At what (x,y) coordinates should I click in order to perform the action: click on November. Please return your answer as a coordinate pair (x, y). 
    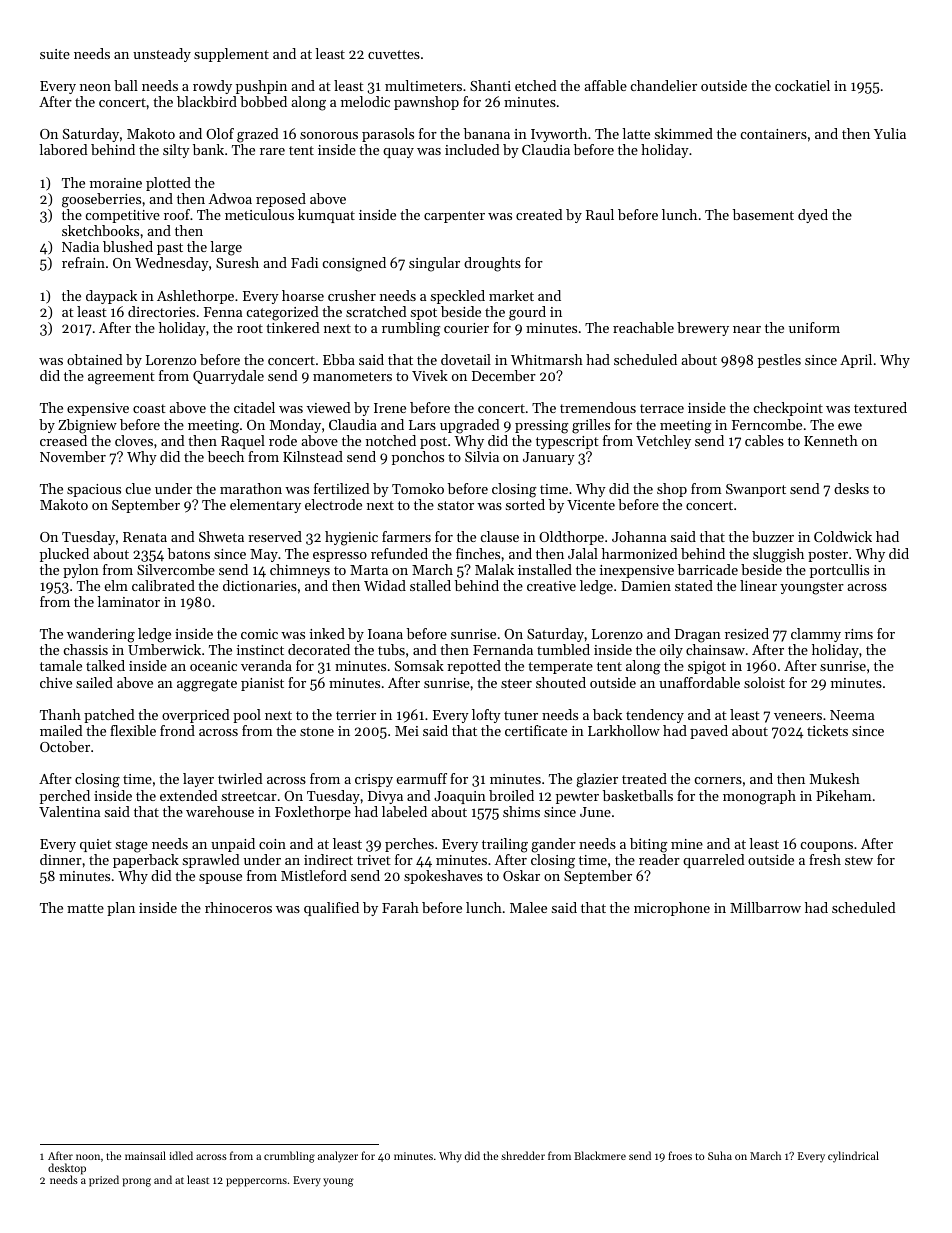
    Looking at the image, I should click on (73, 456).
